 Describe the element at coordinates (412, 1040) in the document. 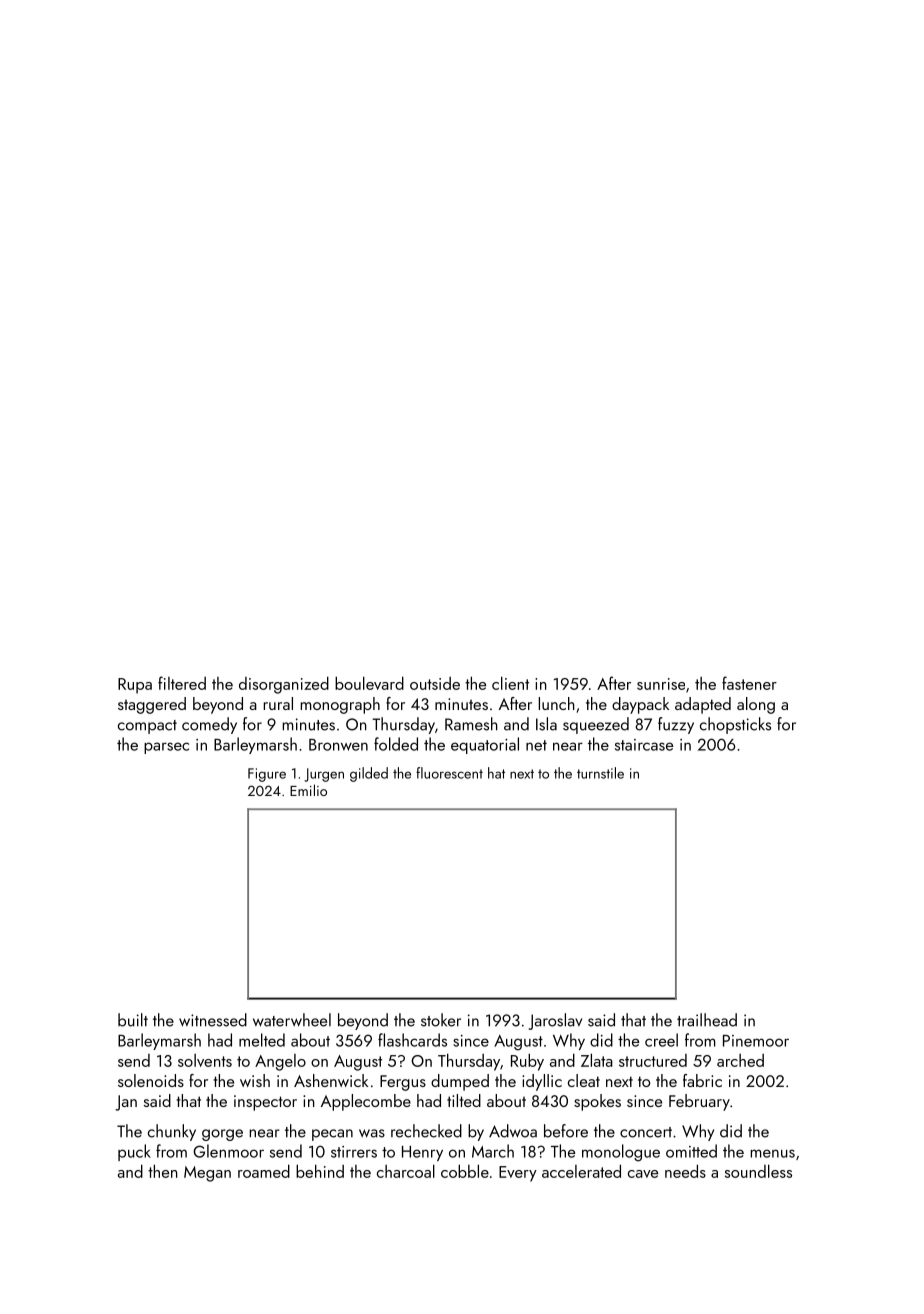

I see `flashcards` at that location.
